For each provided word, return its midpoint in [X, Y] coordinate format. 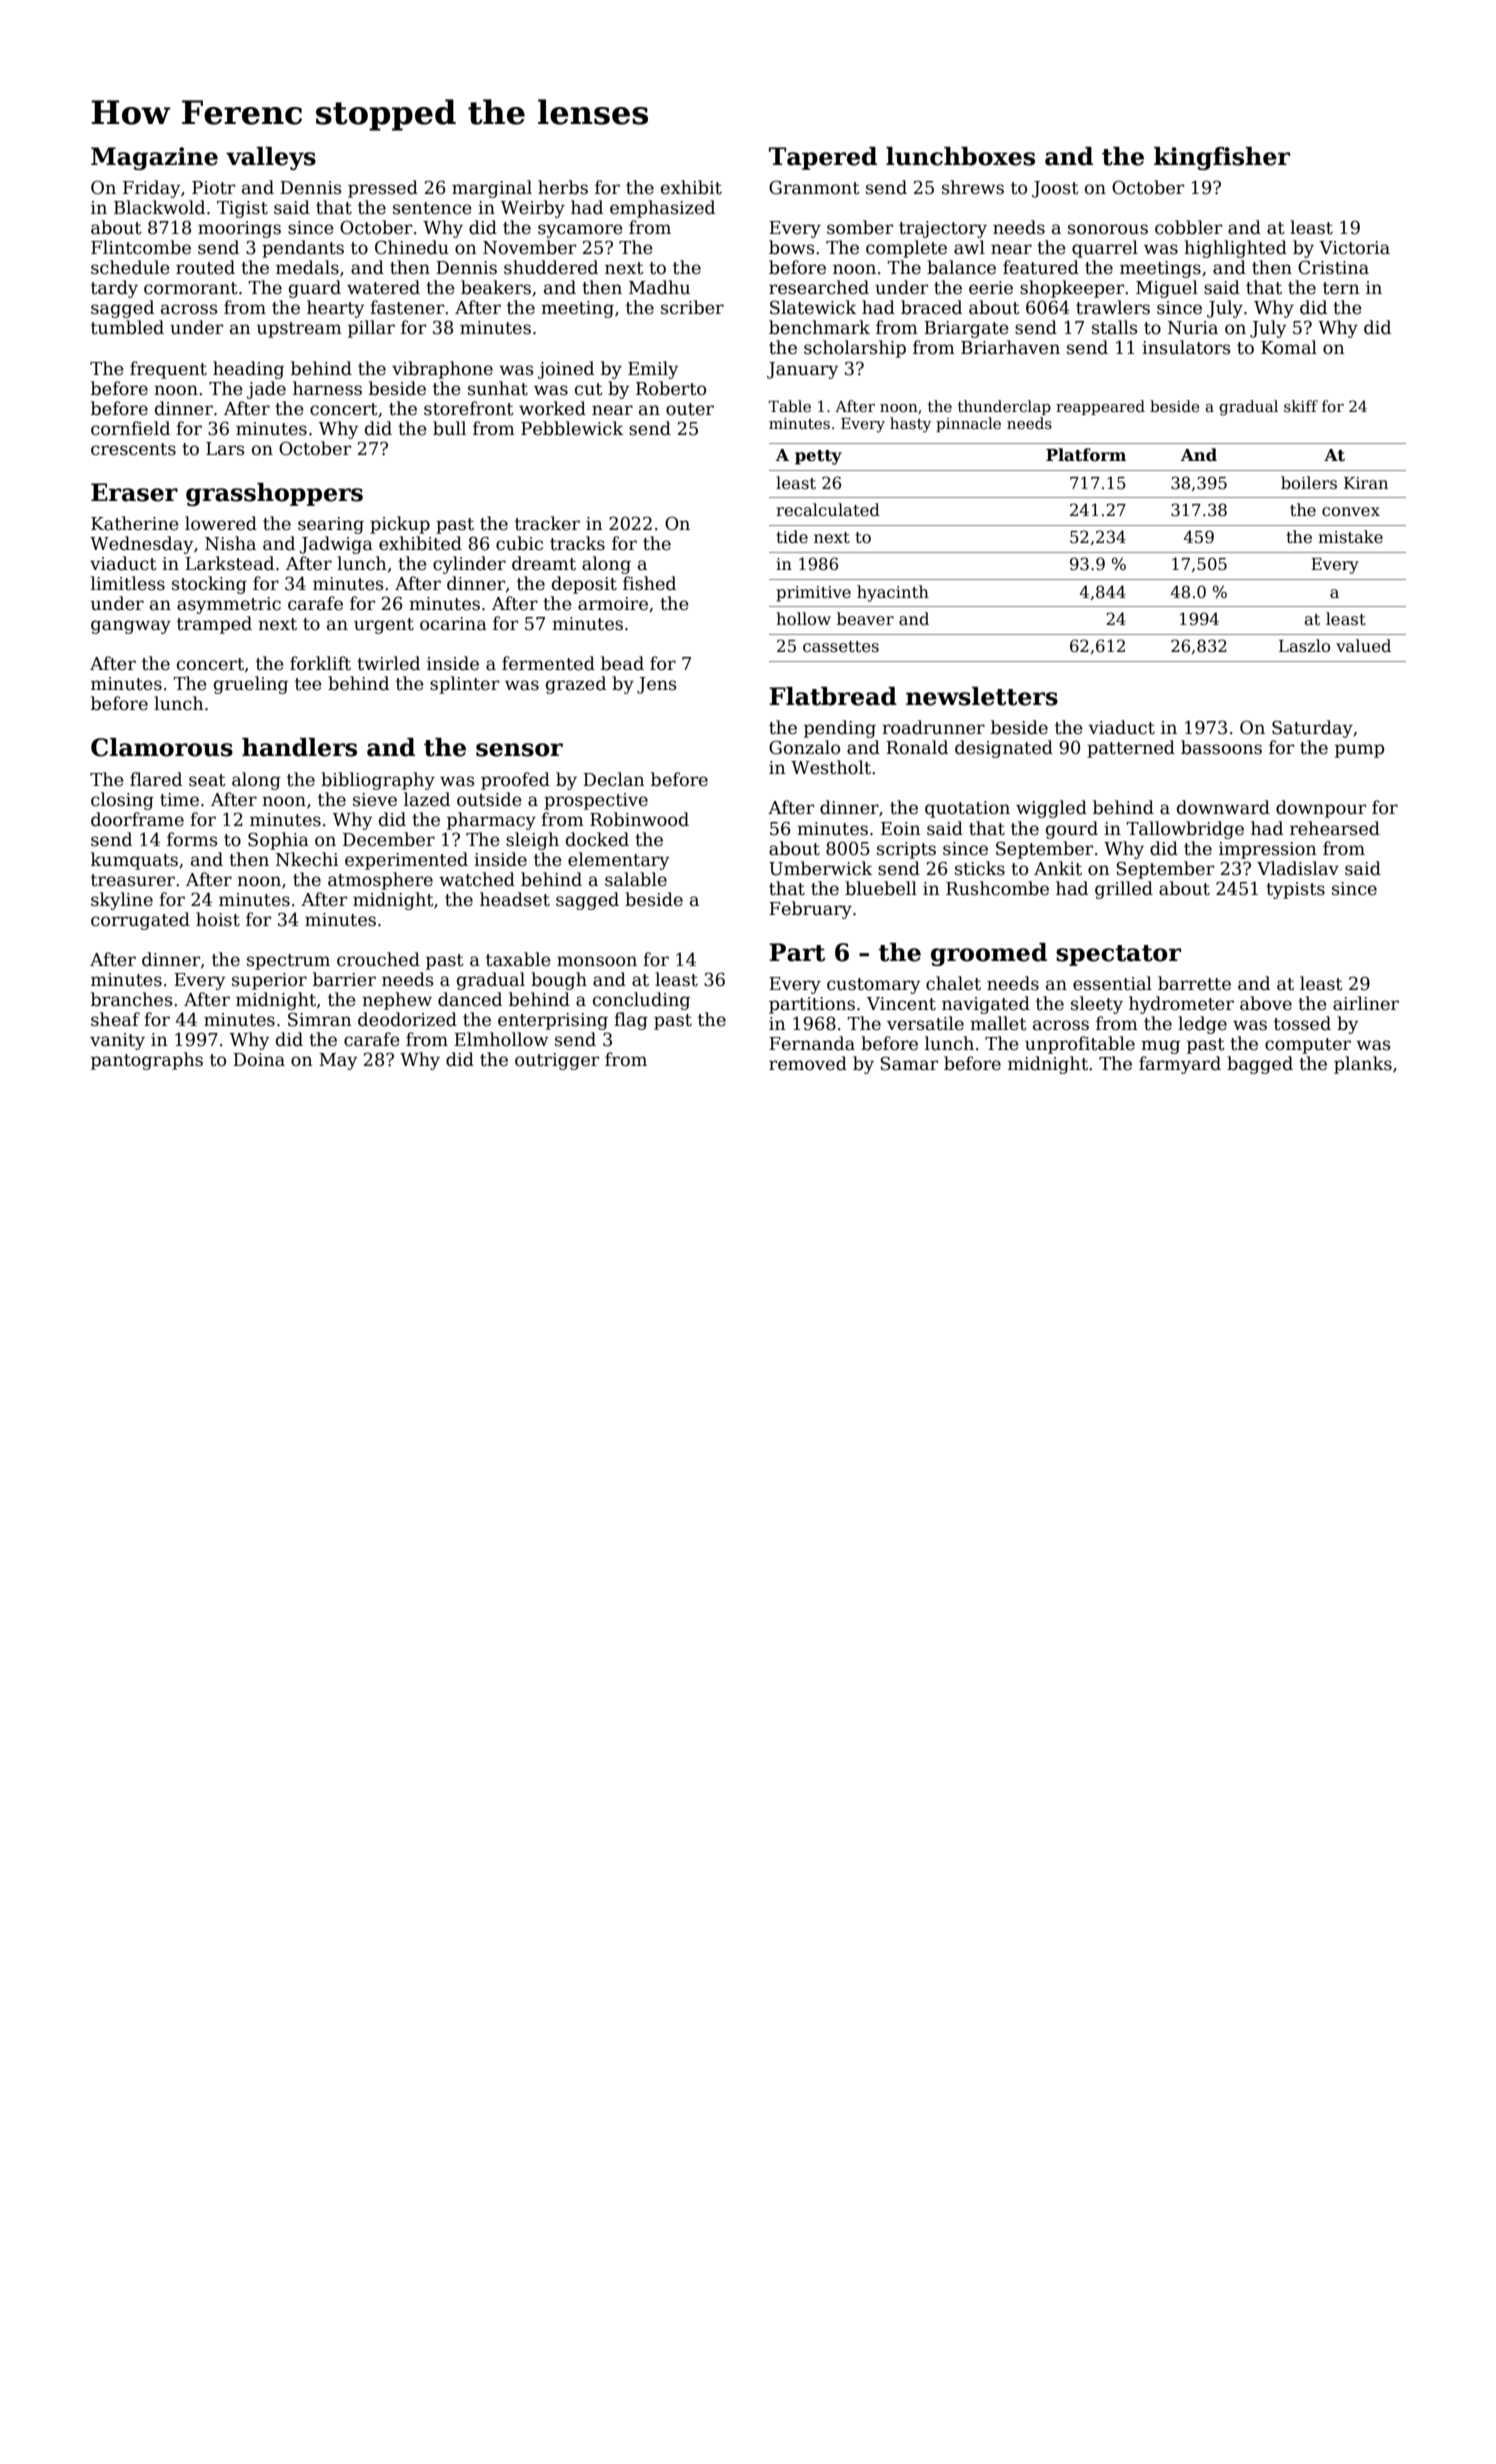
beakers [496, 287]
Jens [657, 685]
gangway [131, 627]
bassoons [1221, 747]
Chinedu [412, 247]
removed [808, 1063]
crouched [378, 959]
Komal [1289, 347]
